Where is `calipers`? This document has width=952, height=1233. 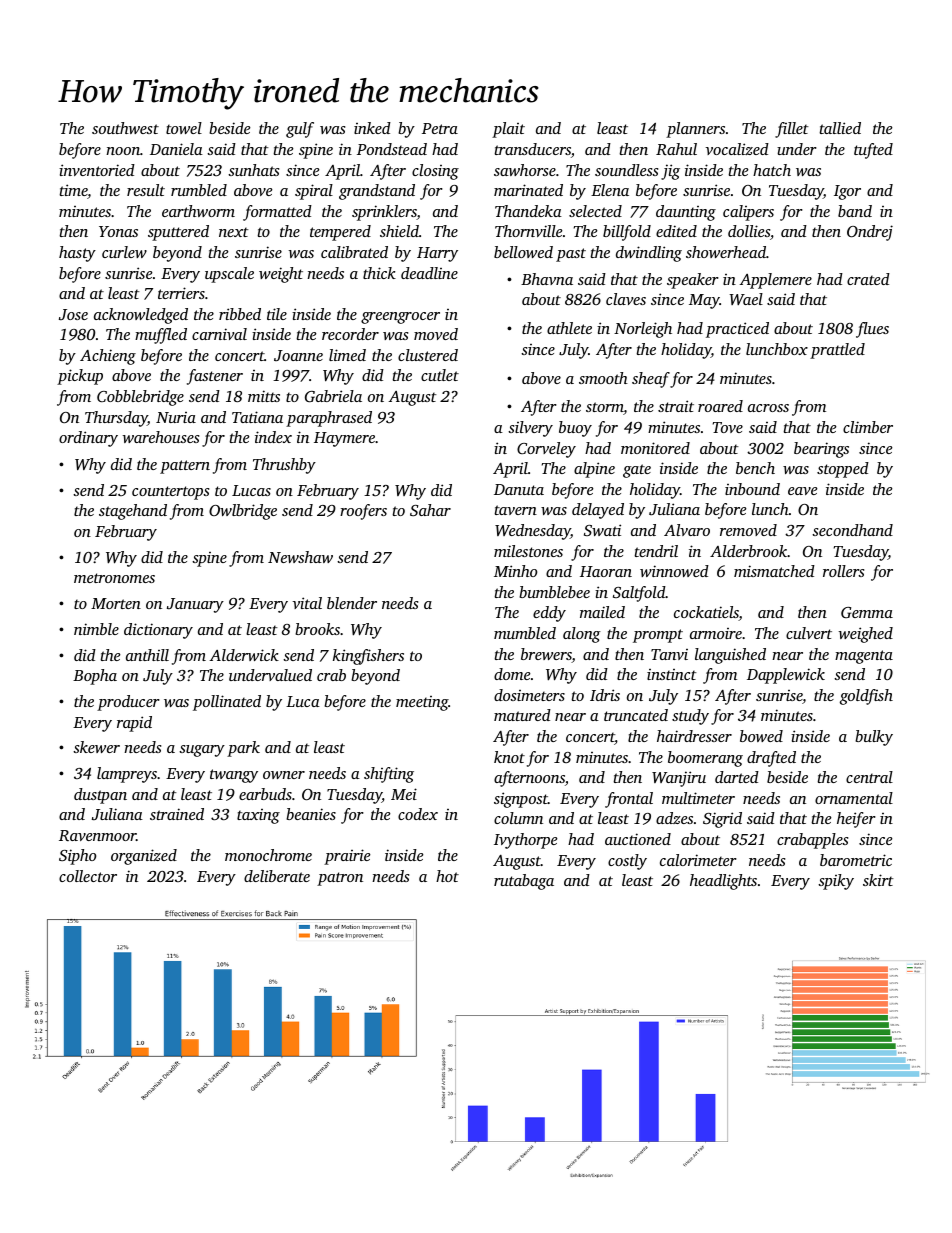 calipers is located at coordinates (748, 213).
